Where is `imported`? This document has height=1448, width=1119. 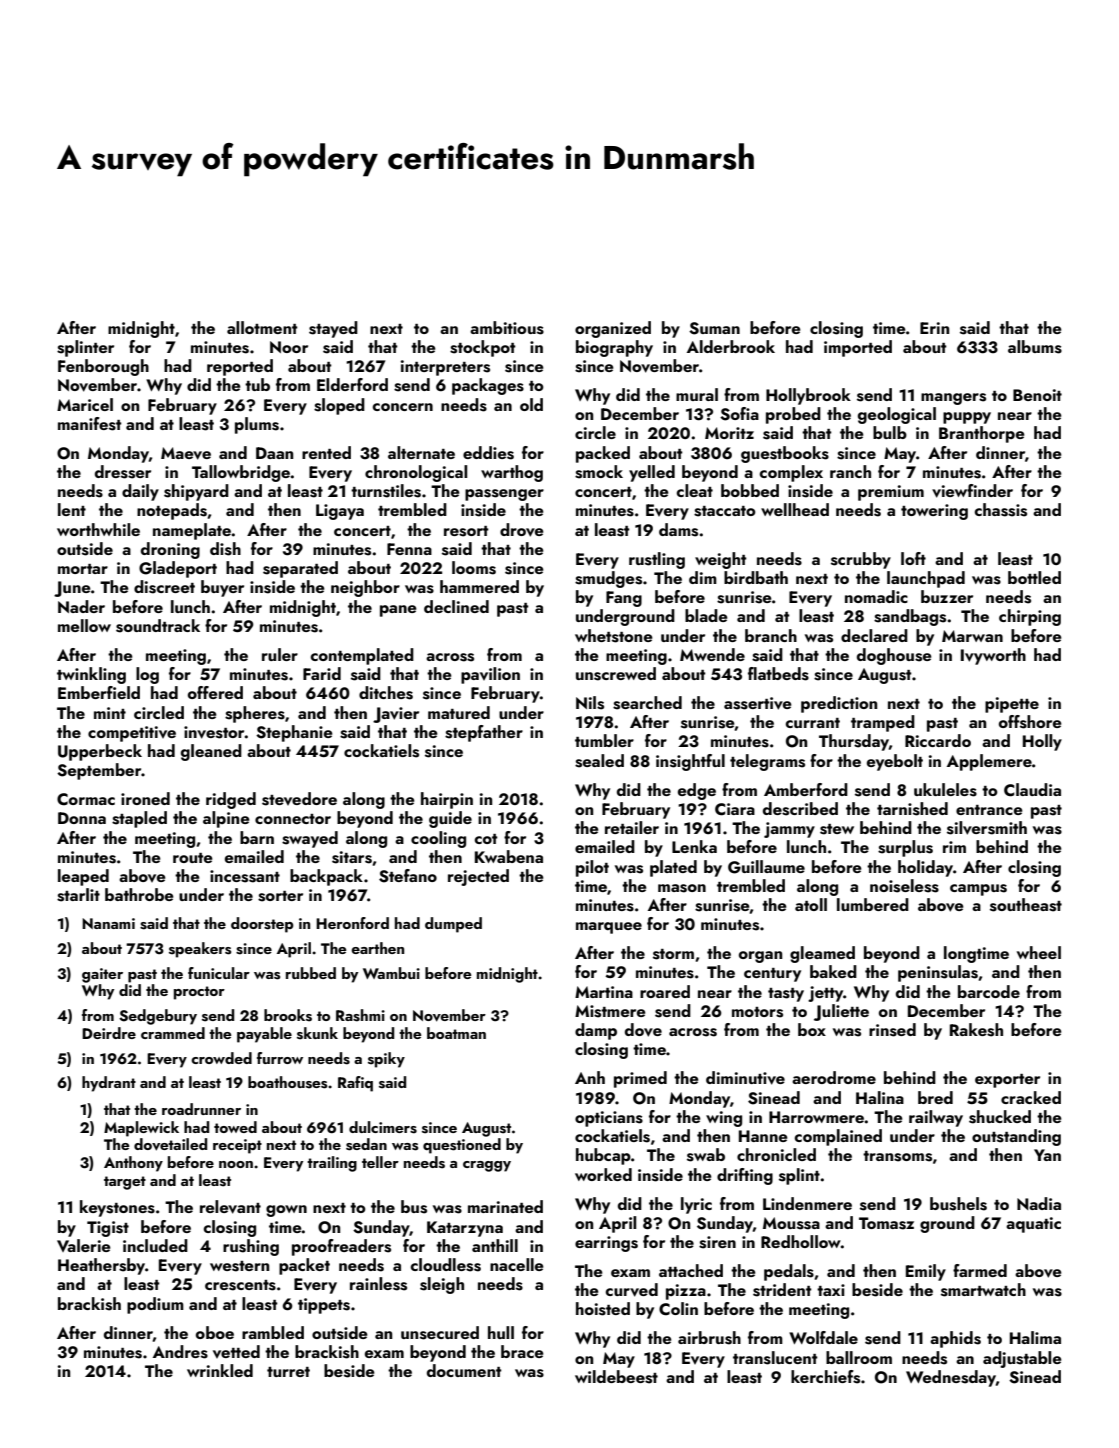
imported is located at coordinates (858, 348).
